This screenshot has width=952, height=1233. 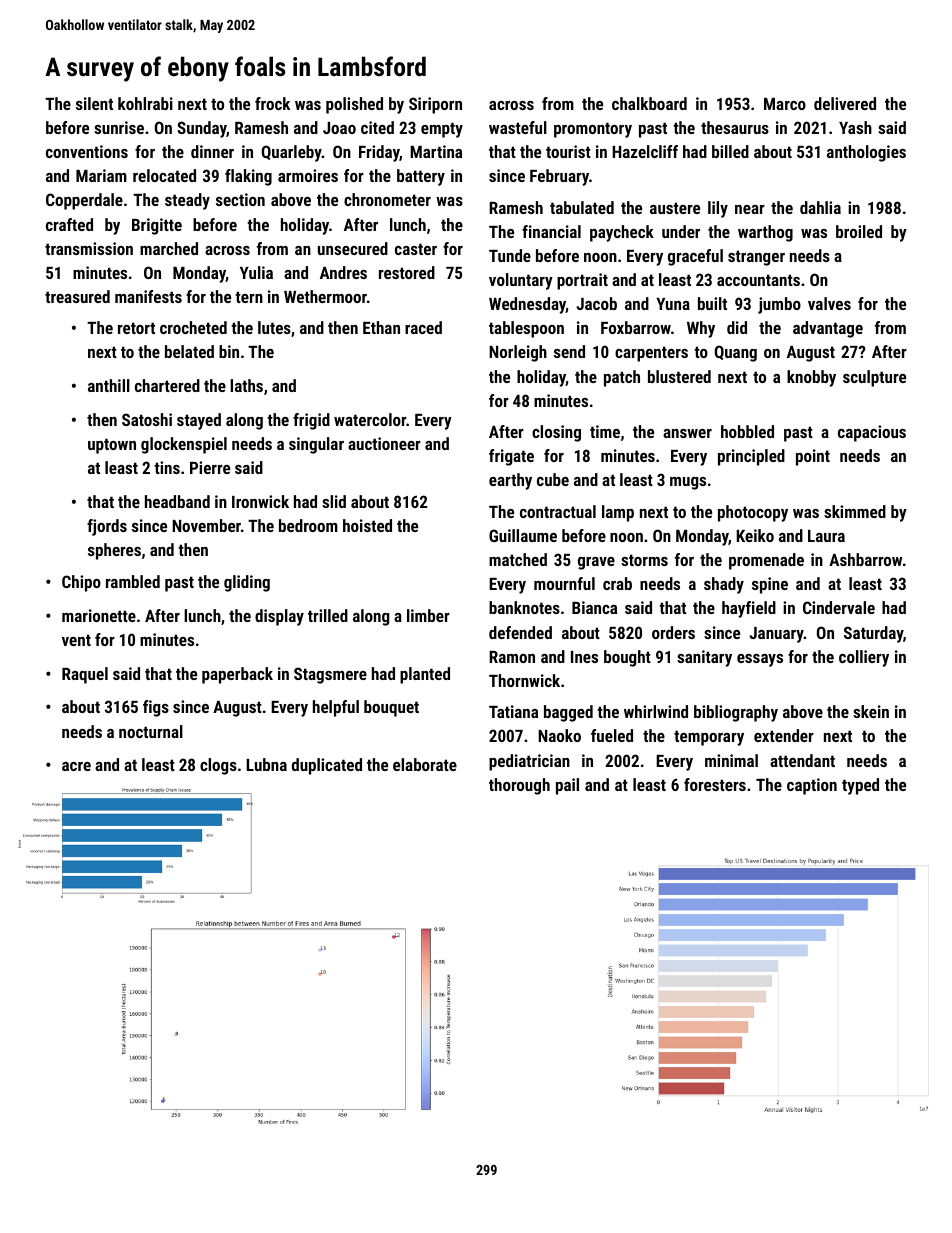 What do you see at coordinates (845, 103) in the screenshot?
I see `delivered` at bounding box center [845, 103].
